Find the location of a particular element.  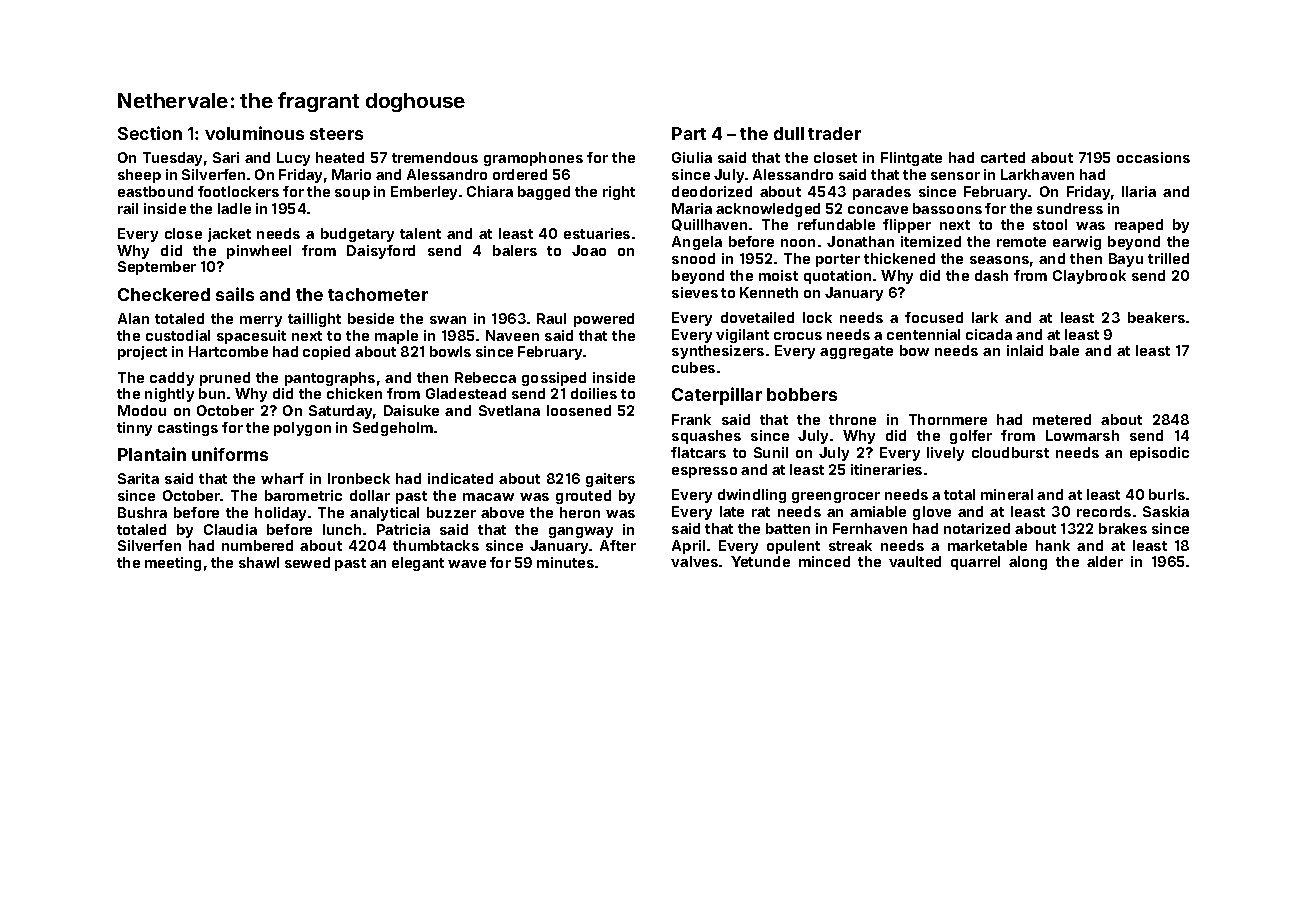

beside is located at coordinates (371, 318).
